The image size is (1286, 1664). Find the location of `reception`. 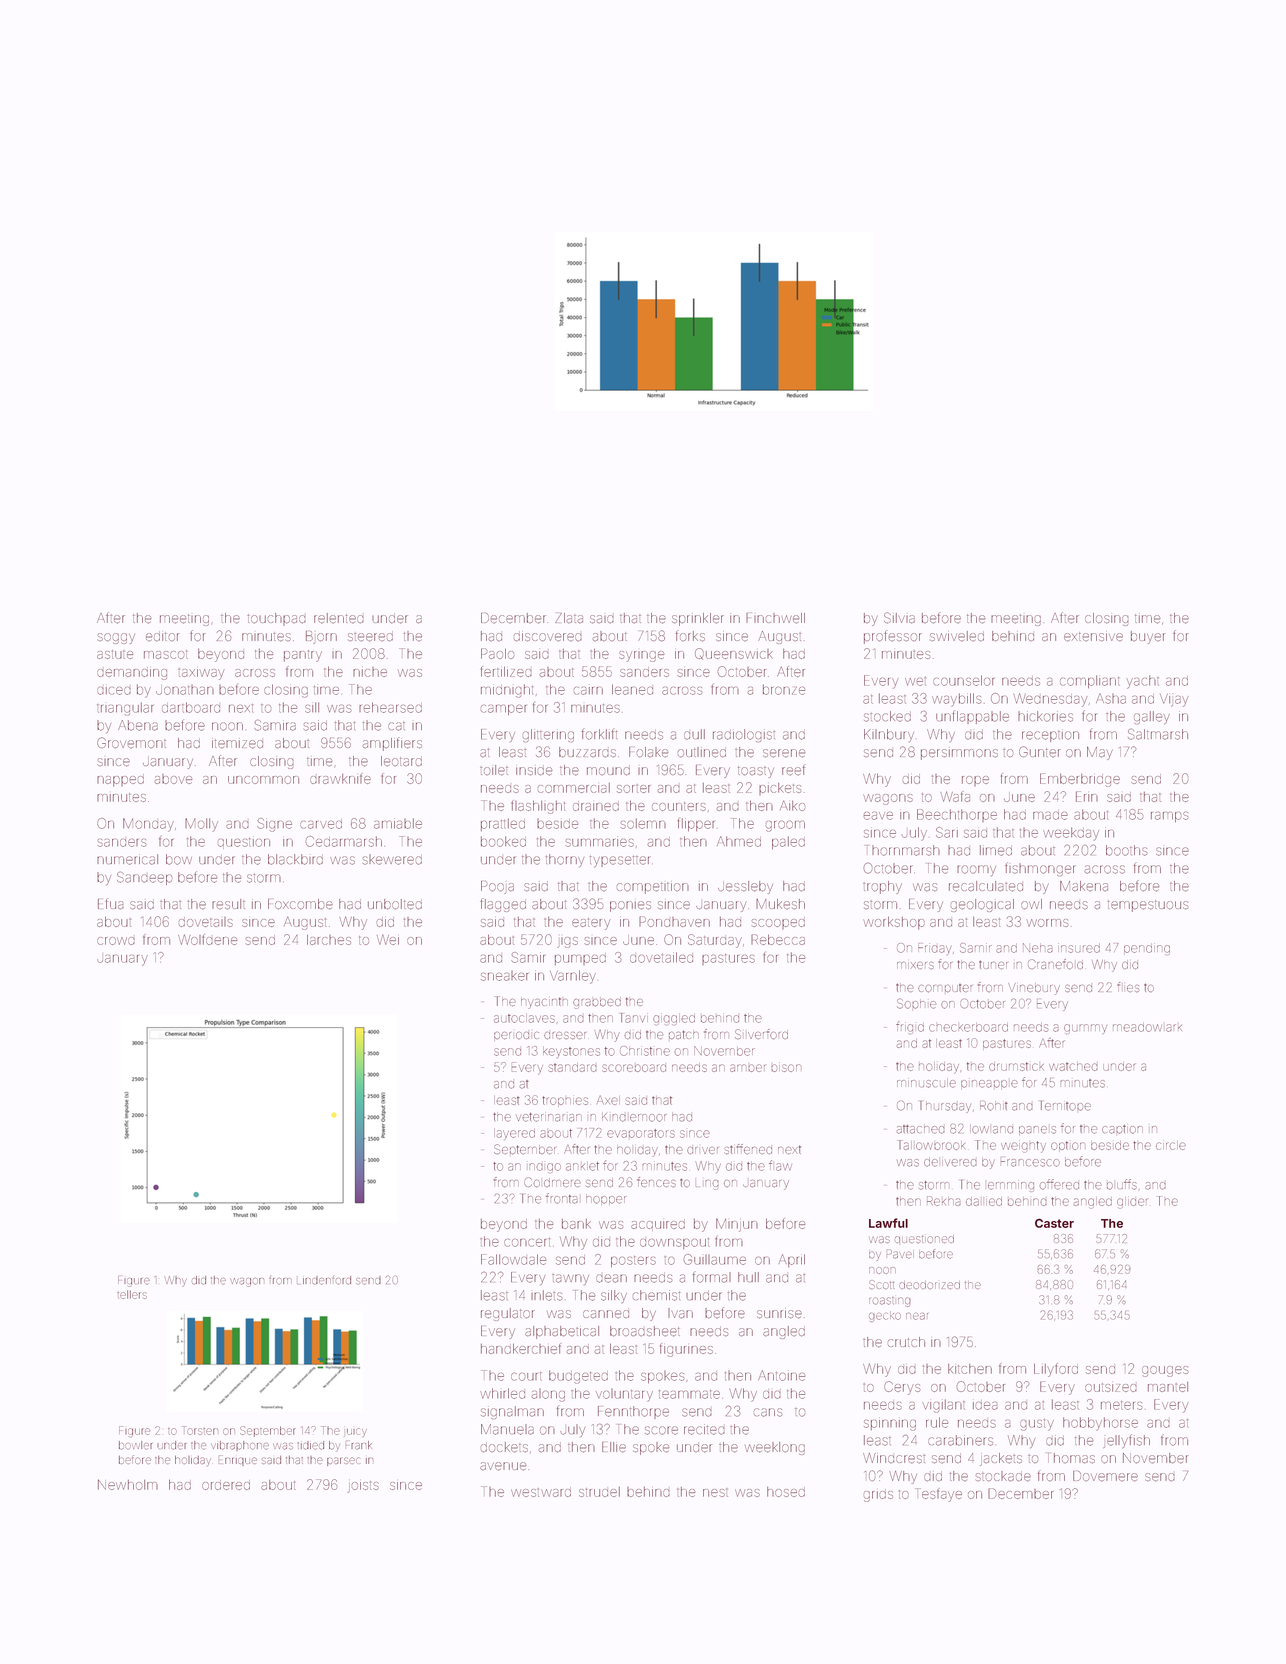

reception is located at coordinates (1050, 735).
